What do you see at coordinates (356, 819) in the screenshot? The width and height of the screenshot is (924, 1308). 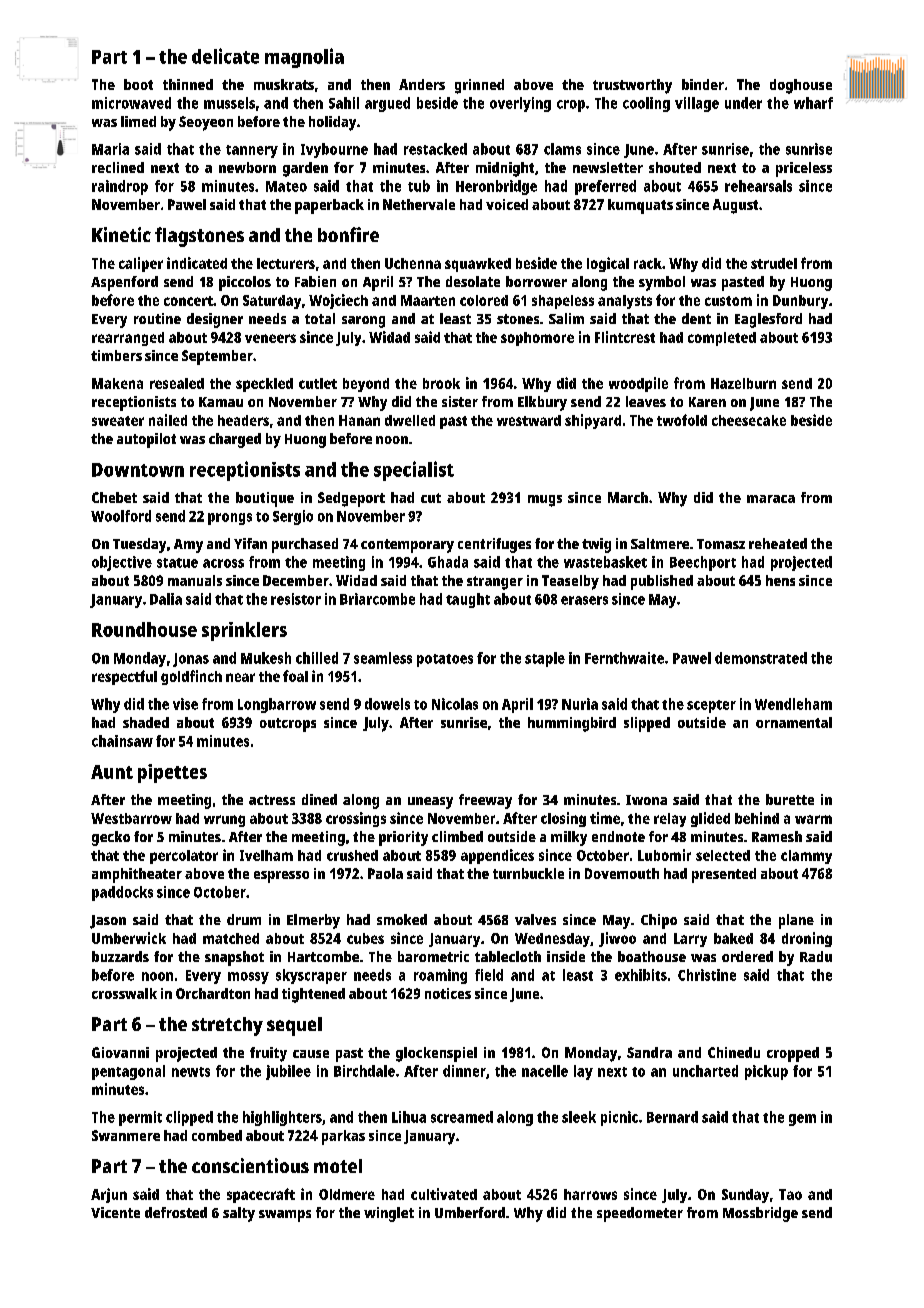 I see `crossings` at bounding box center [356, 819].
